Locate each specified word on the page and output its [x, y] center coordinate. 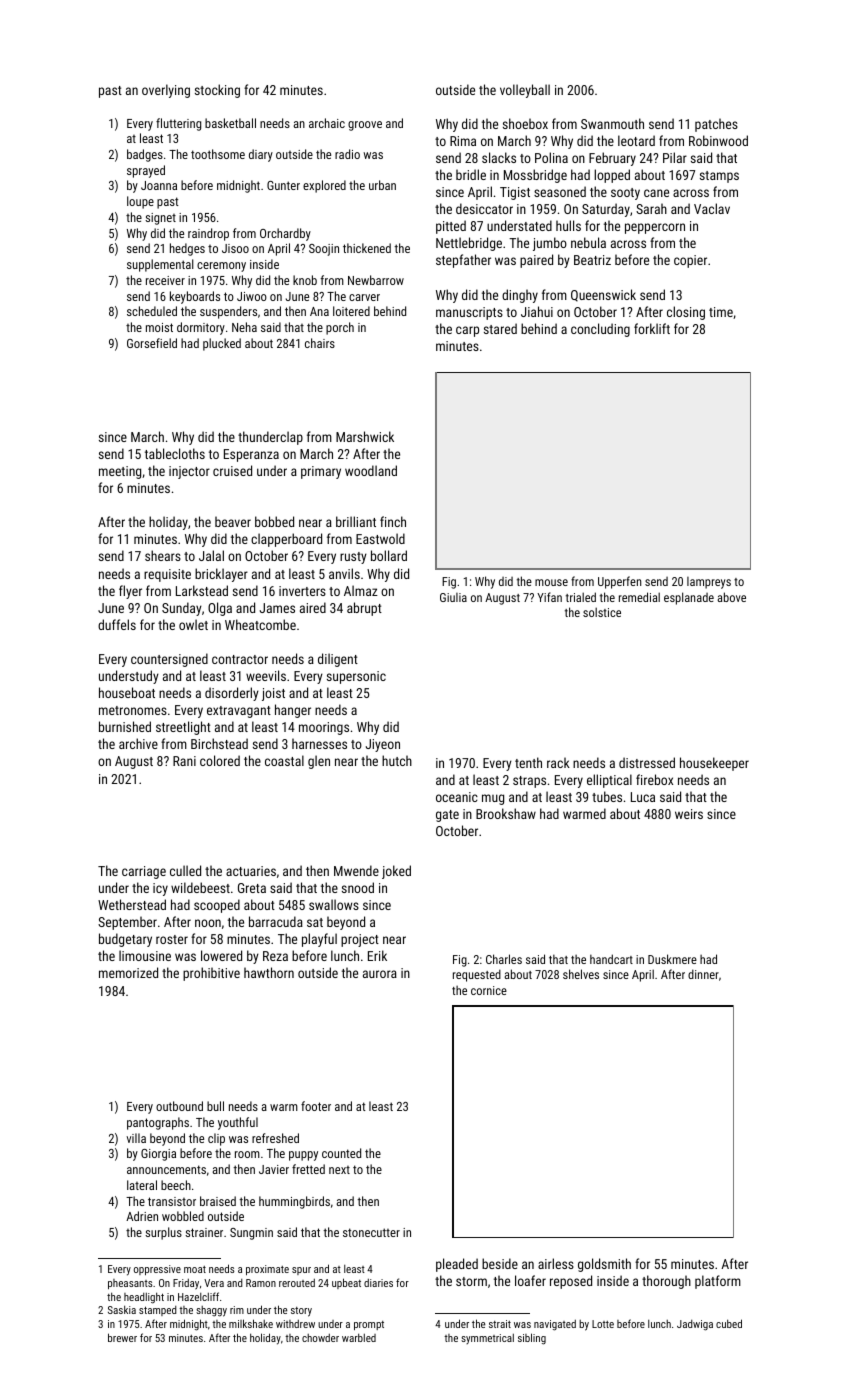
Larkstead [202, 590]
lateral [142, 1185]
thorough [666, 1282]
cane [656, 193]
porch [340, 328]
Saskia [122, 1309]
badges [145, 155]
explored [324, 186]
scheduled [152, 311]
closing [686, 313]
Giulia [453, 597]
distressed [647, 762]
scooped [217, 906]
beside [500, 1263]
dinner [703, 974]
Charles [504, 959]
